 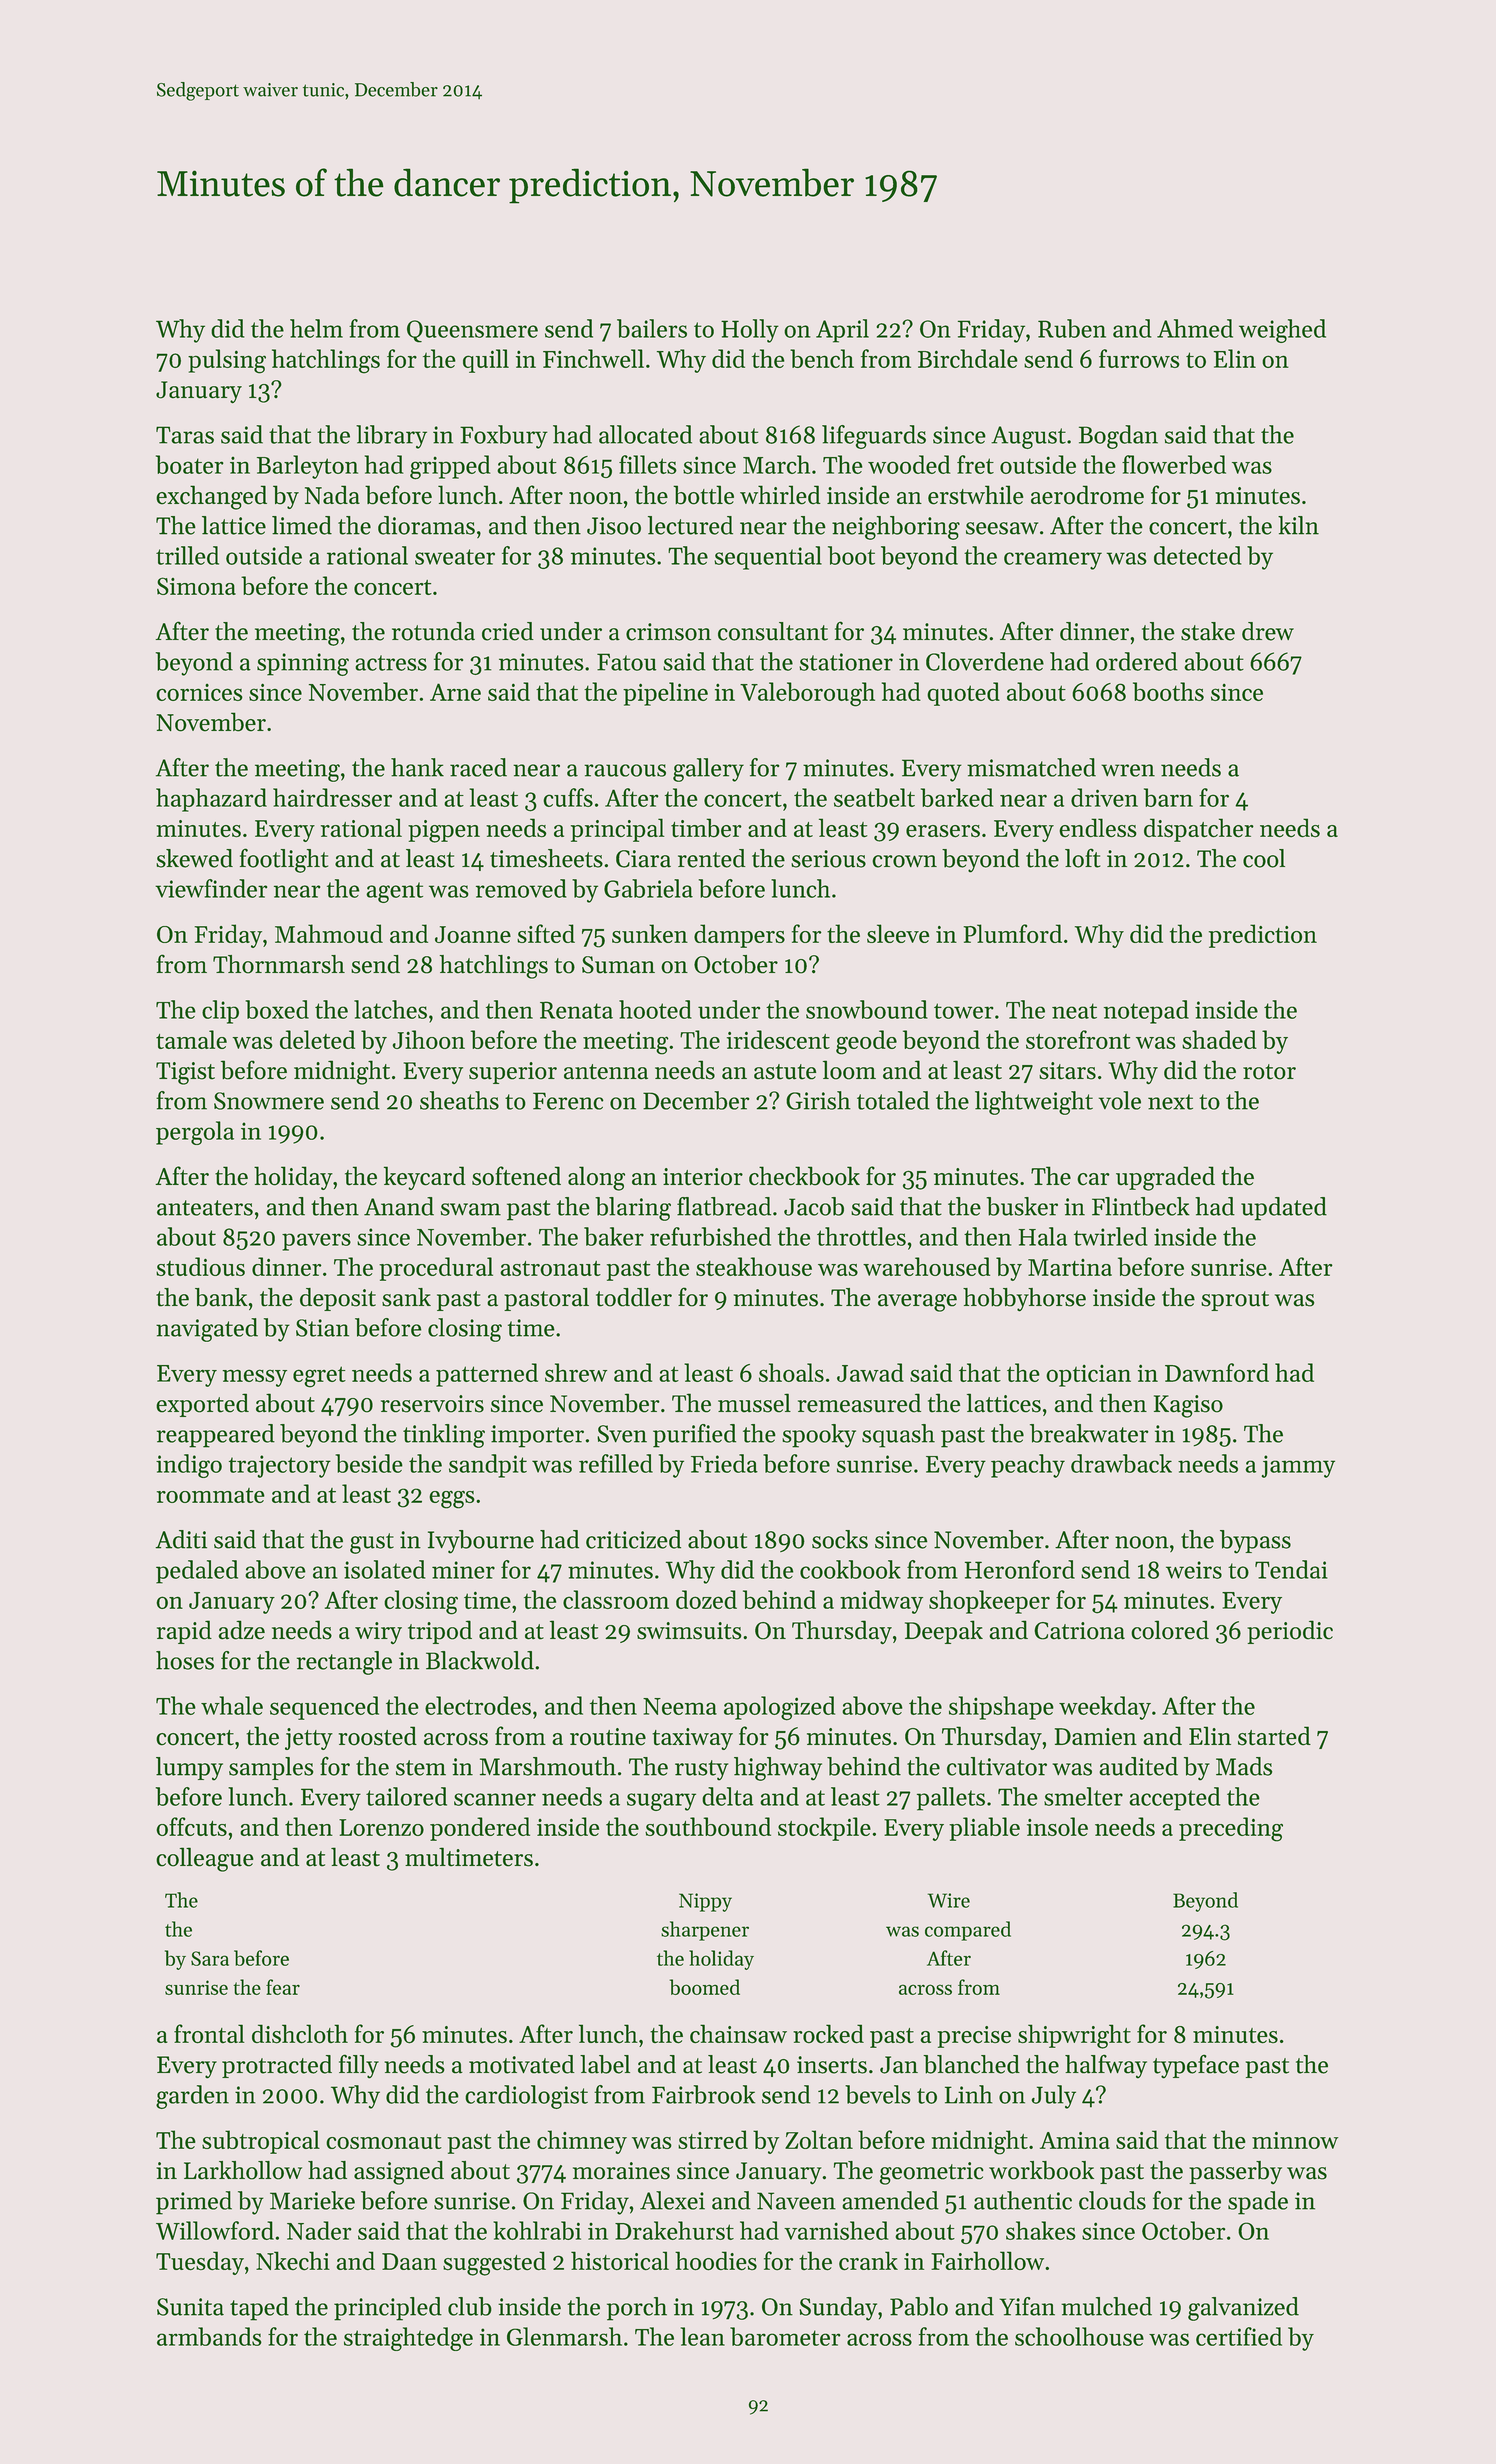 I want to click on insole, so click(x=1057, y=1826).
